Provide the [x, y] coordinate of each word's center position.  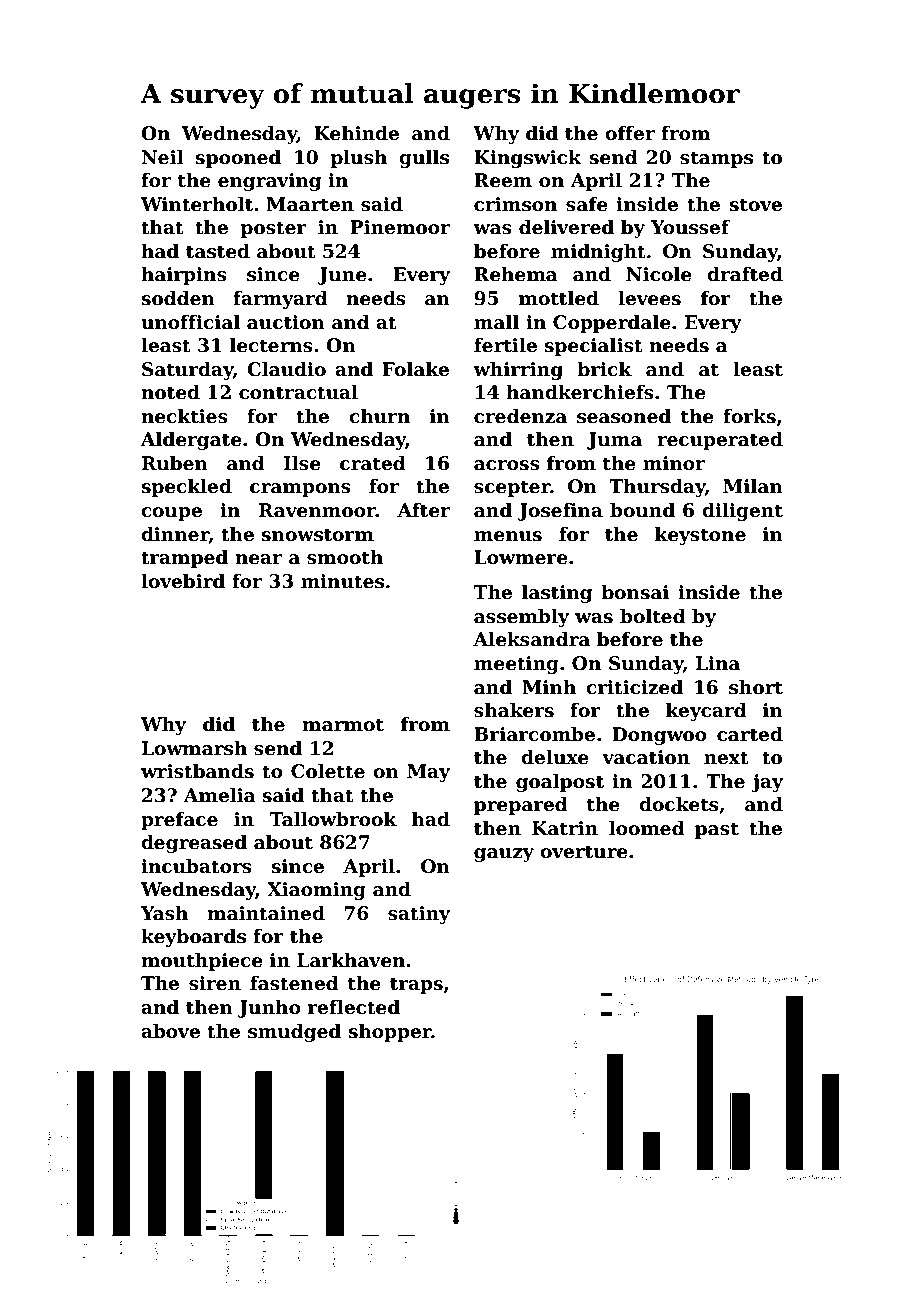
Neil [162, 157]
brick [604, 369]
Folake [415, 369]
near [258, 559]
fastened [294, 983]
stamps [716, 159]
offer [630, 133]
